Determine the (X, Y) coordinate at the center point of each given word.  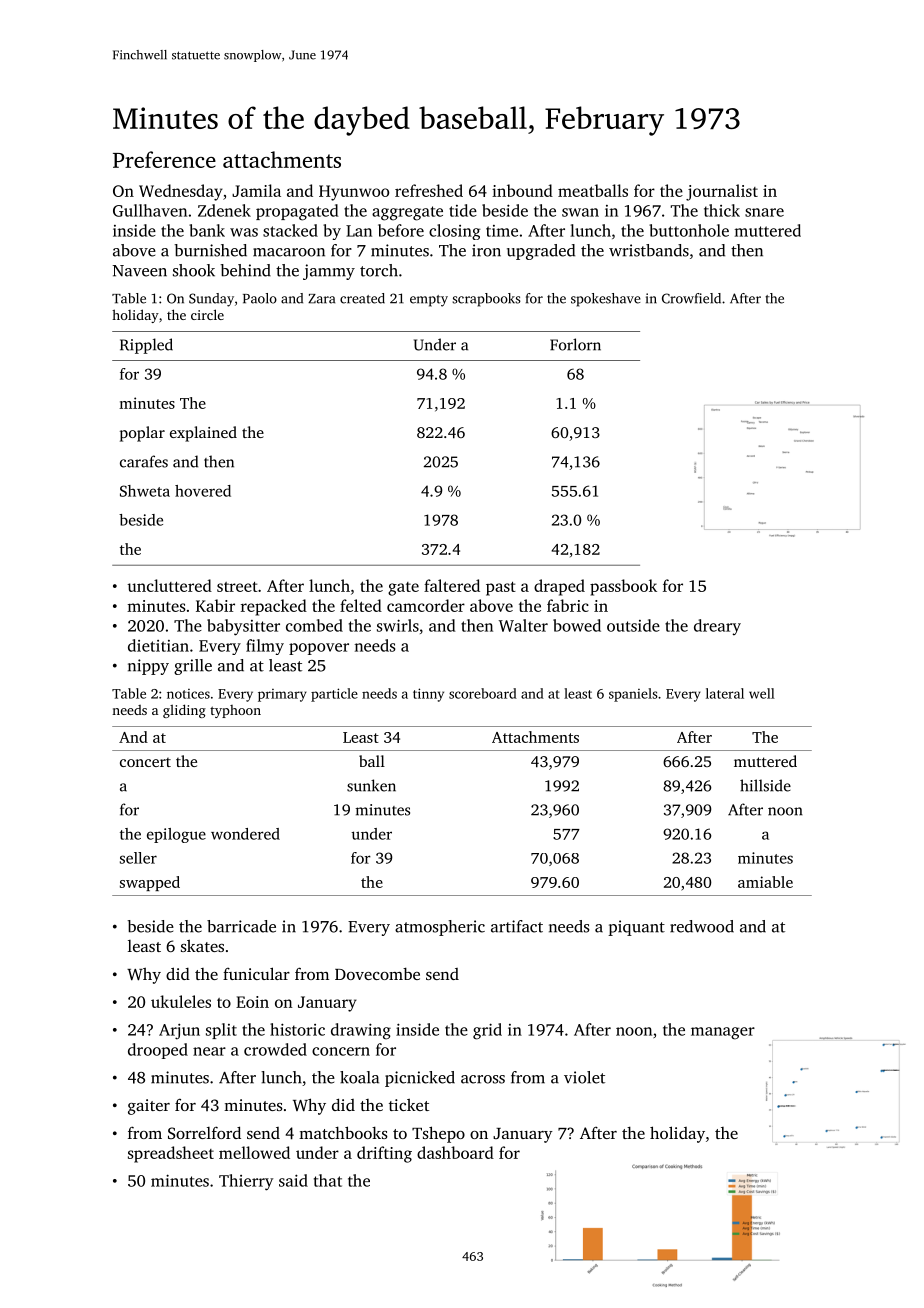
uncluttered (169, 585)
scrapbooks (486, 300)
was (244, 232)
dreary (717, 627)
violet (584, 1077)
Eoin (252, 1002)
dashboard (455, 1152)
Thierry (246, 1182)
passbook (623, 587)
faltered (452, 585)
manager (723, 1033)
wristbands (649, 250)
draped (559, 587)
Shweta (145, 491)
